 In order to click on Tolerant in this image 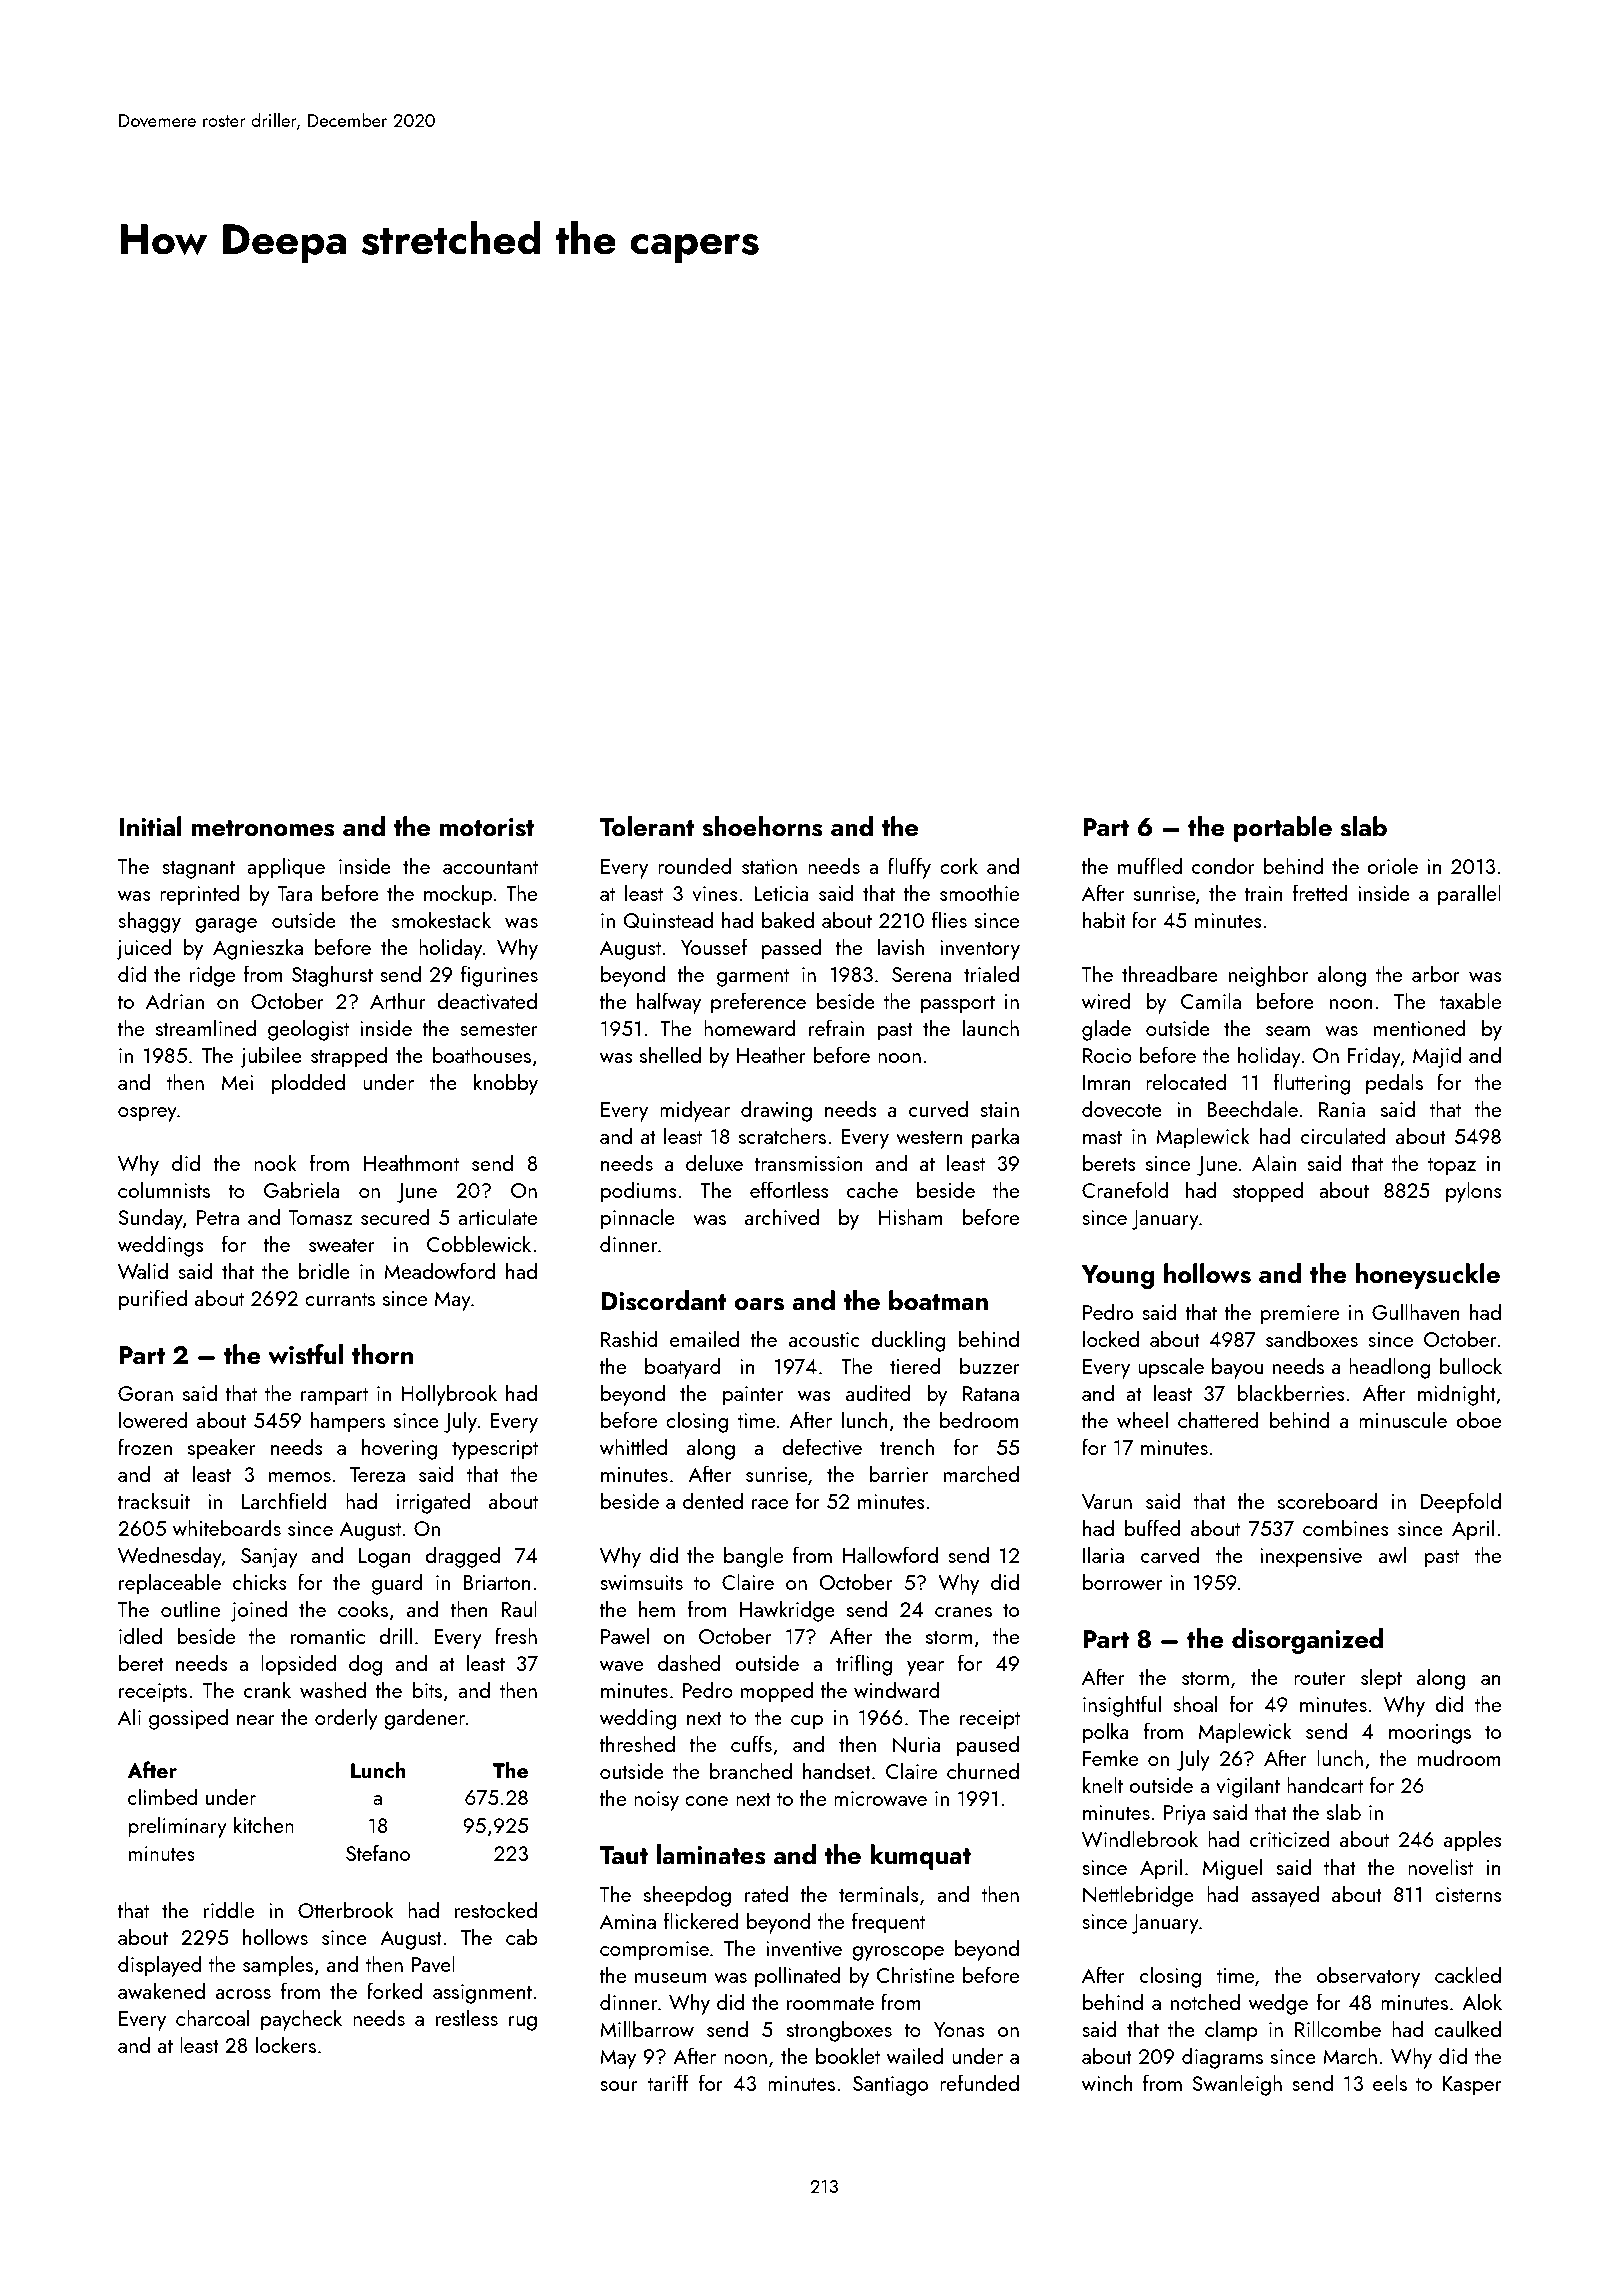, I will do `click(647, 826)`.
